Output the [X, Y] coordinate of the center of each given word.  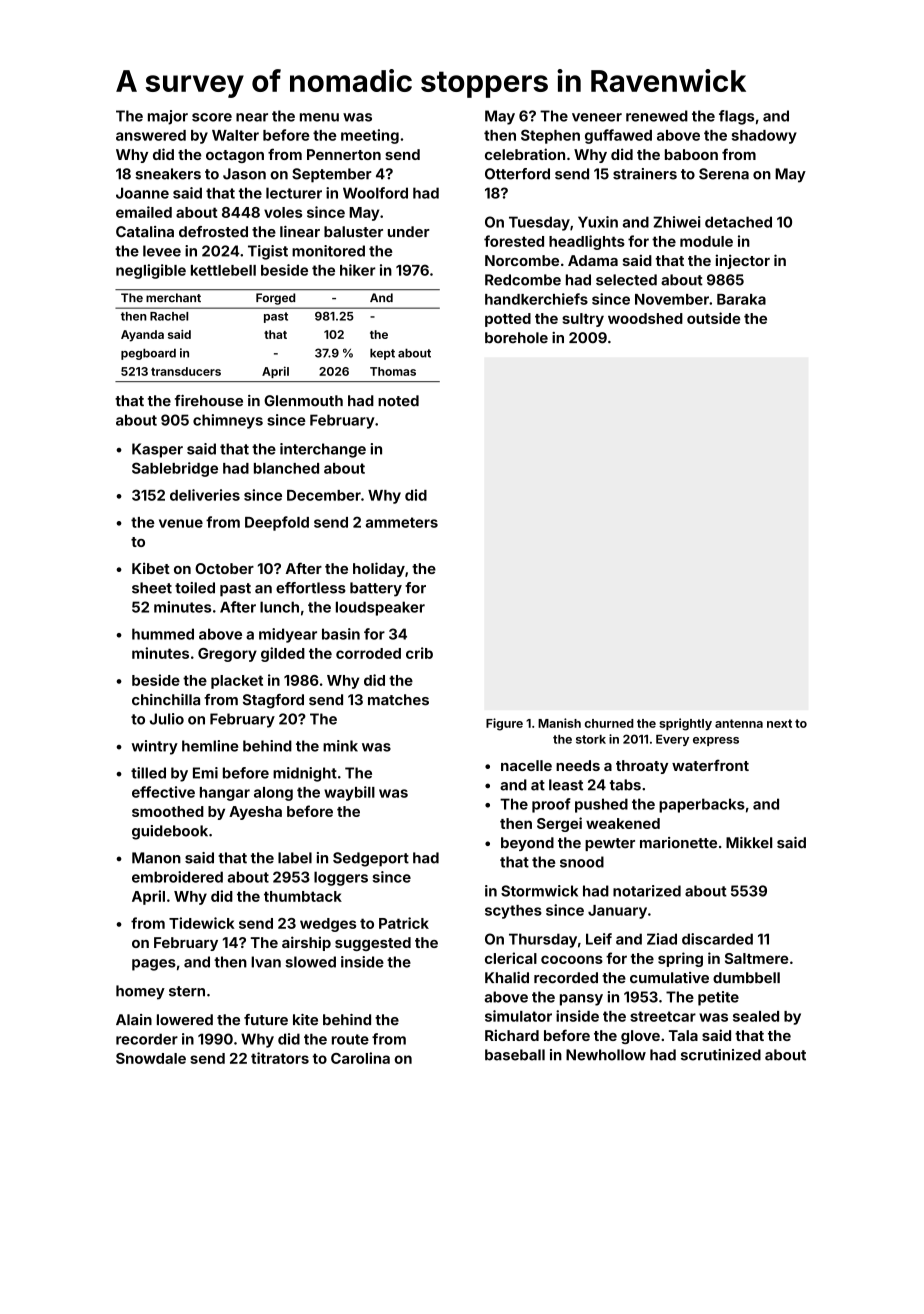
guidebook [170, 832]
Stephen [550, 136]
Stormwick [539, 891]
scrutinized [721, 1055]
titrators [280, 1058]
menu [319, 117]
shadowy [764, 137]
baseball [515, 1055]
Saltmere [757, 958]
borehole [516, 338]
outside [714, 318]
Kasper [157, 450]
